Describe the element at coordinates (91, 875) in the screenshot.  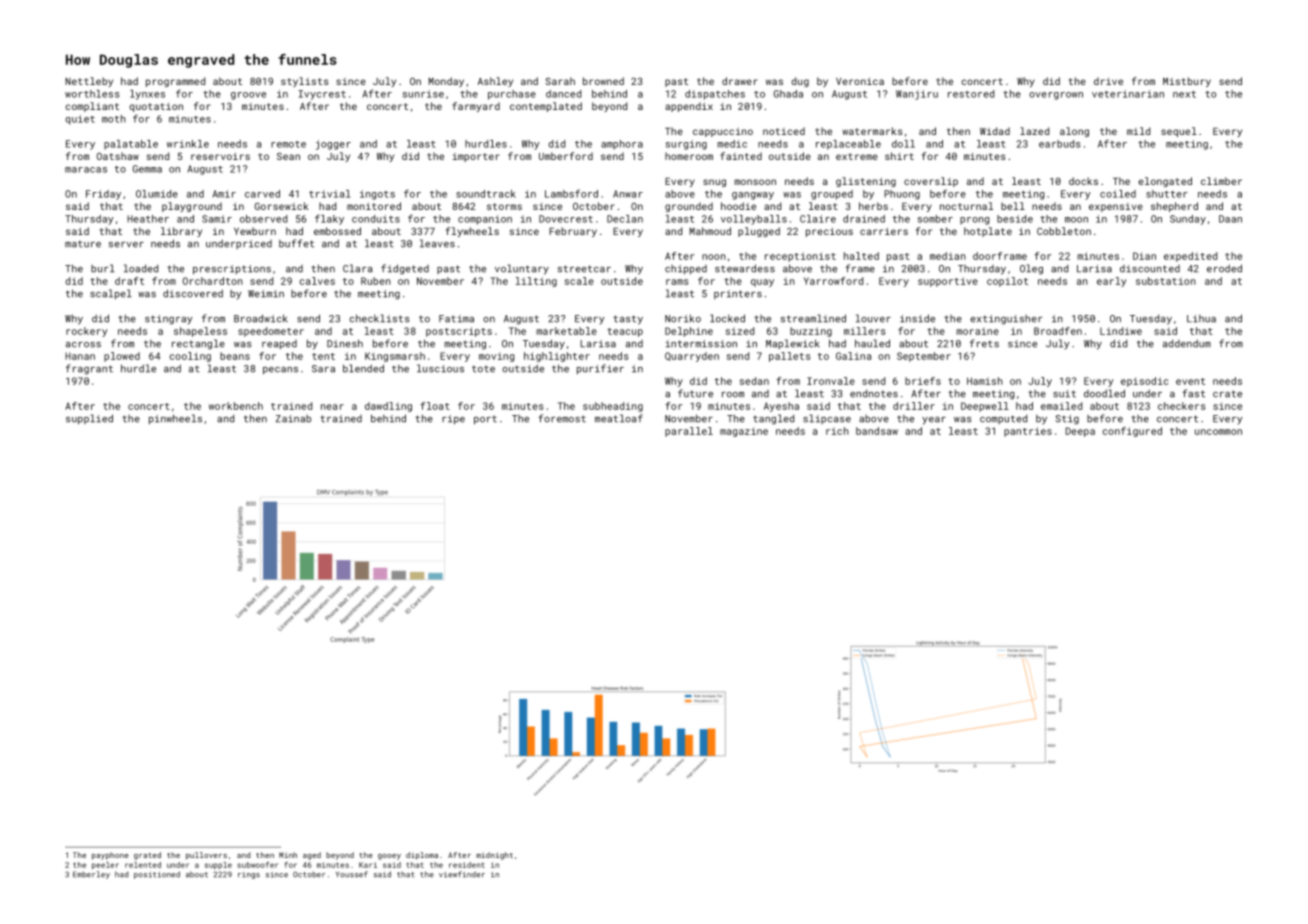
I see `Emberley` at that location.
